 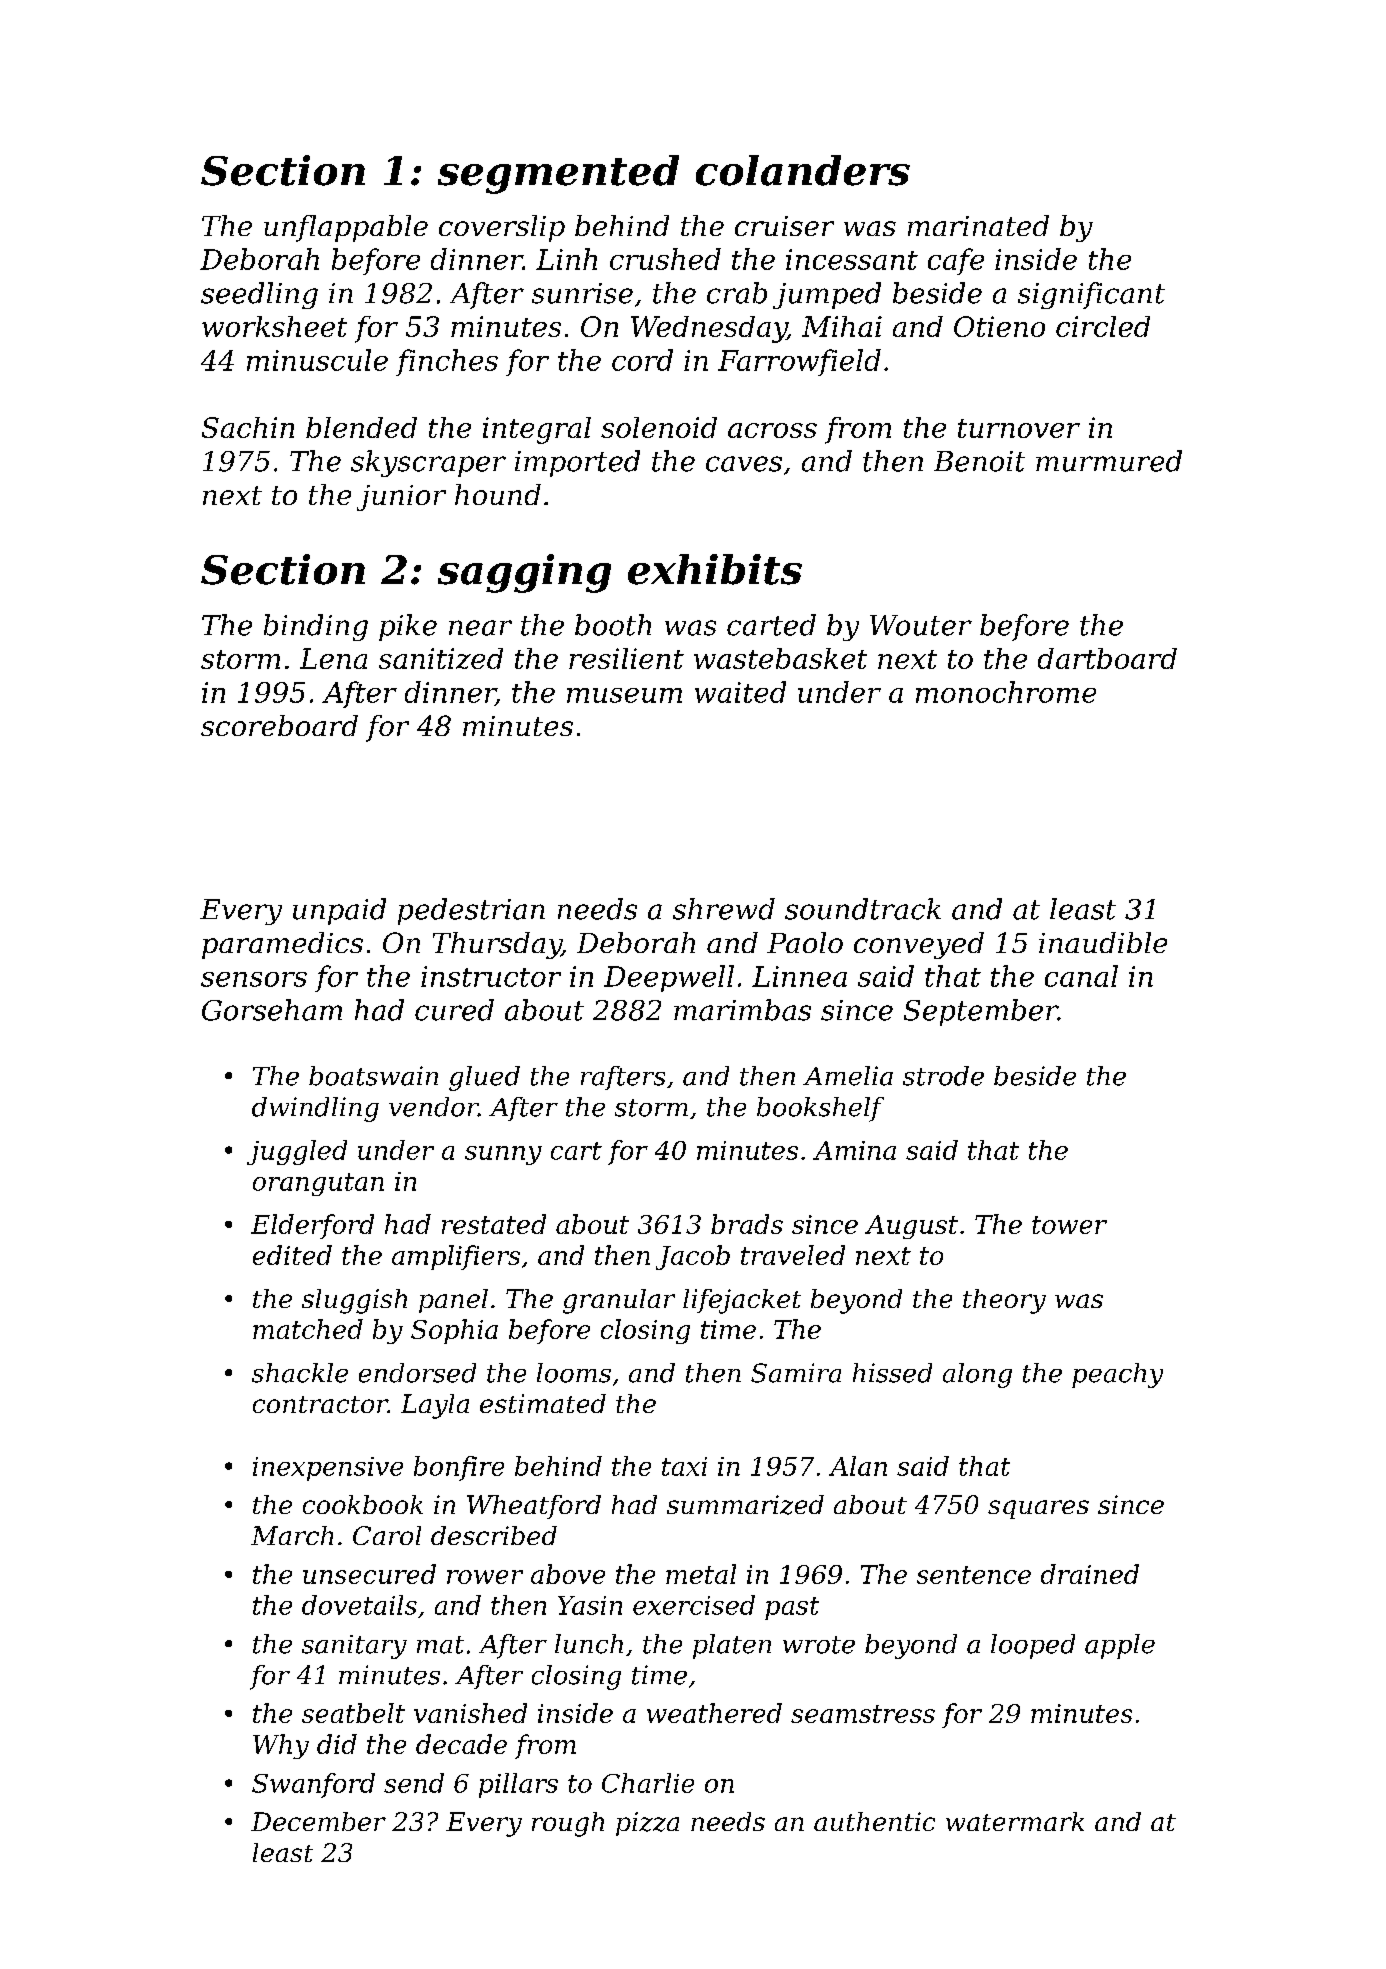 What do you see at coordinates (346, 228) in the screenshot?
I see `unflappable` at bounding box center [346, 228].
